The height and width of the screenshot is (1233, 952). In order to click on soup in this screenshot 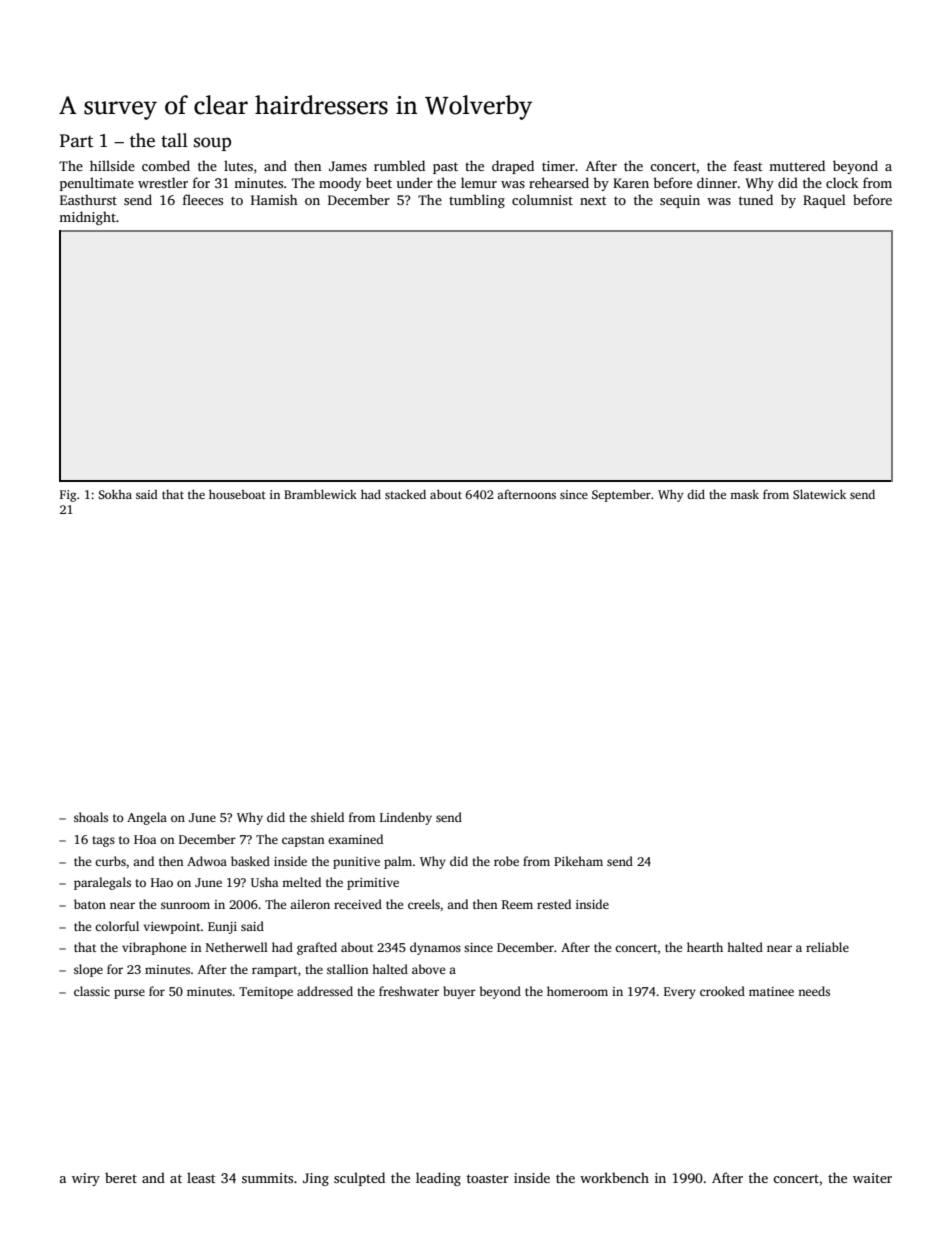, I will do `click(212, 144)`.
